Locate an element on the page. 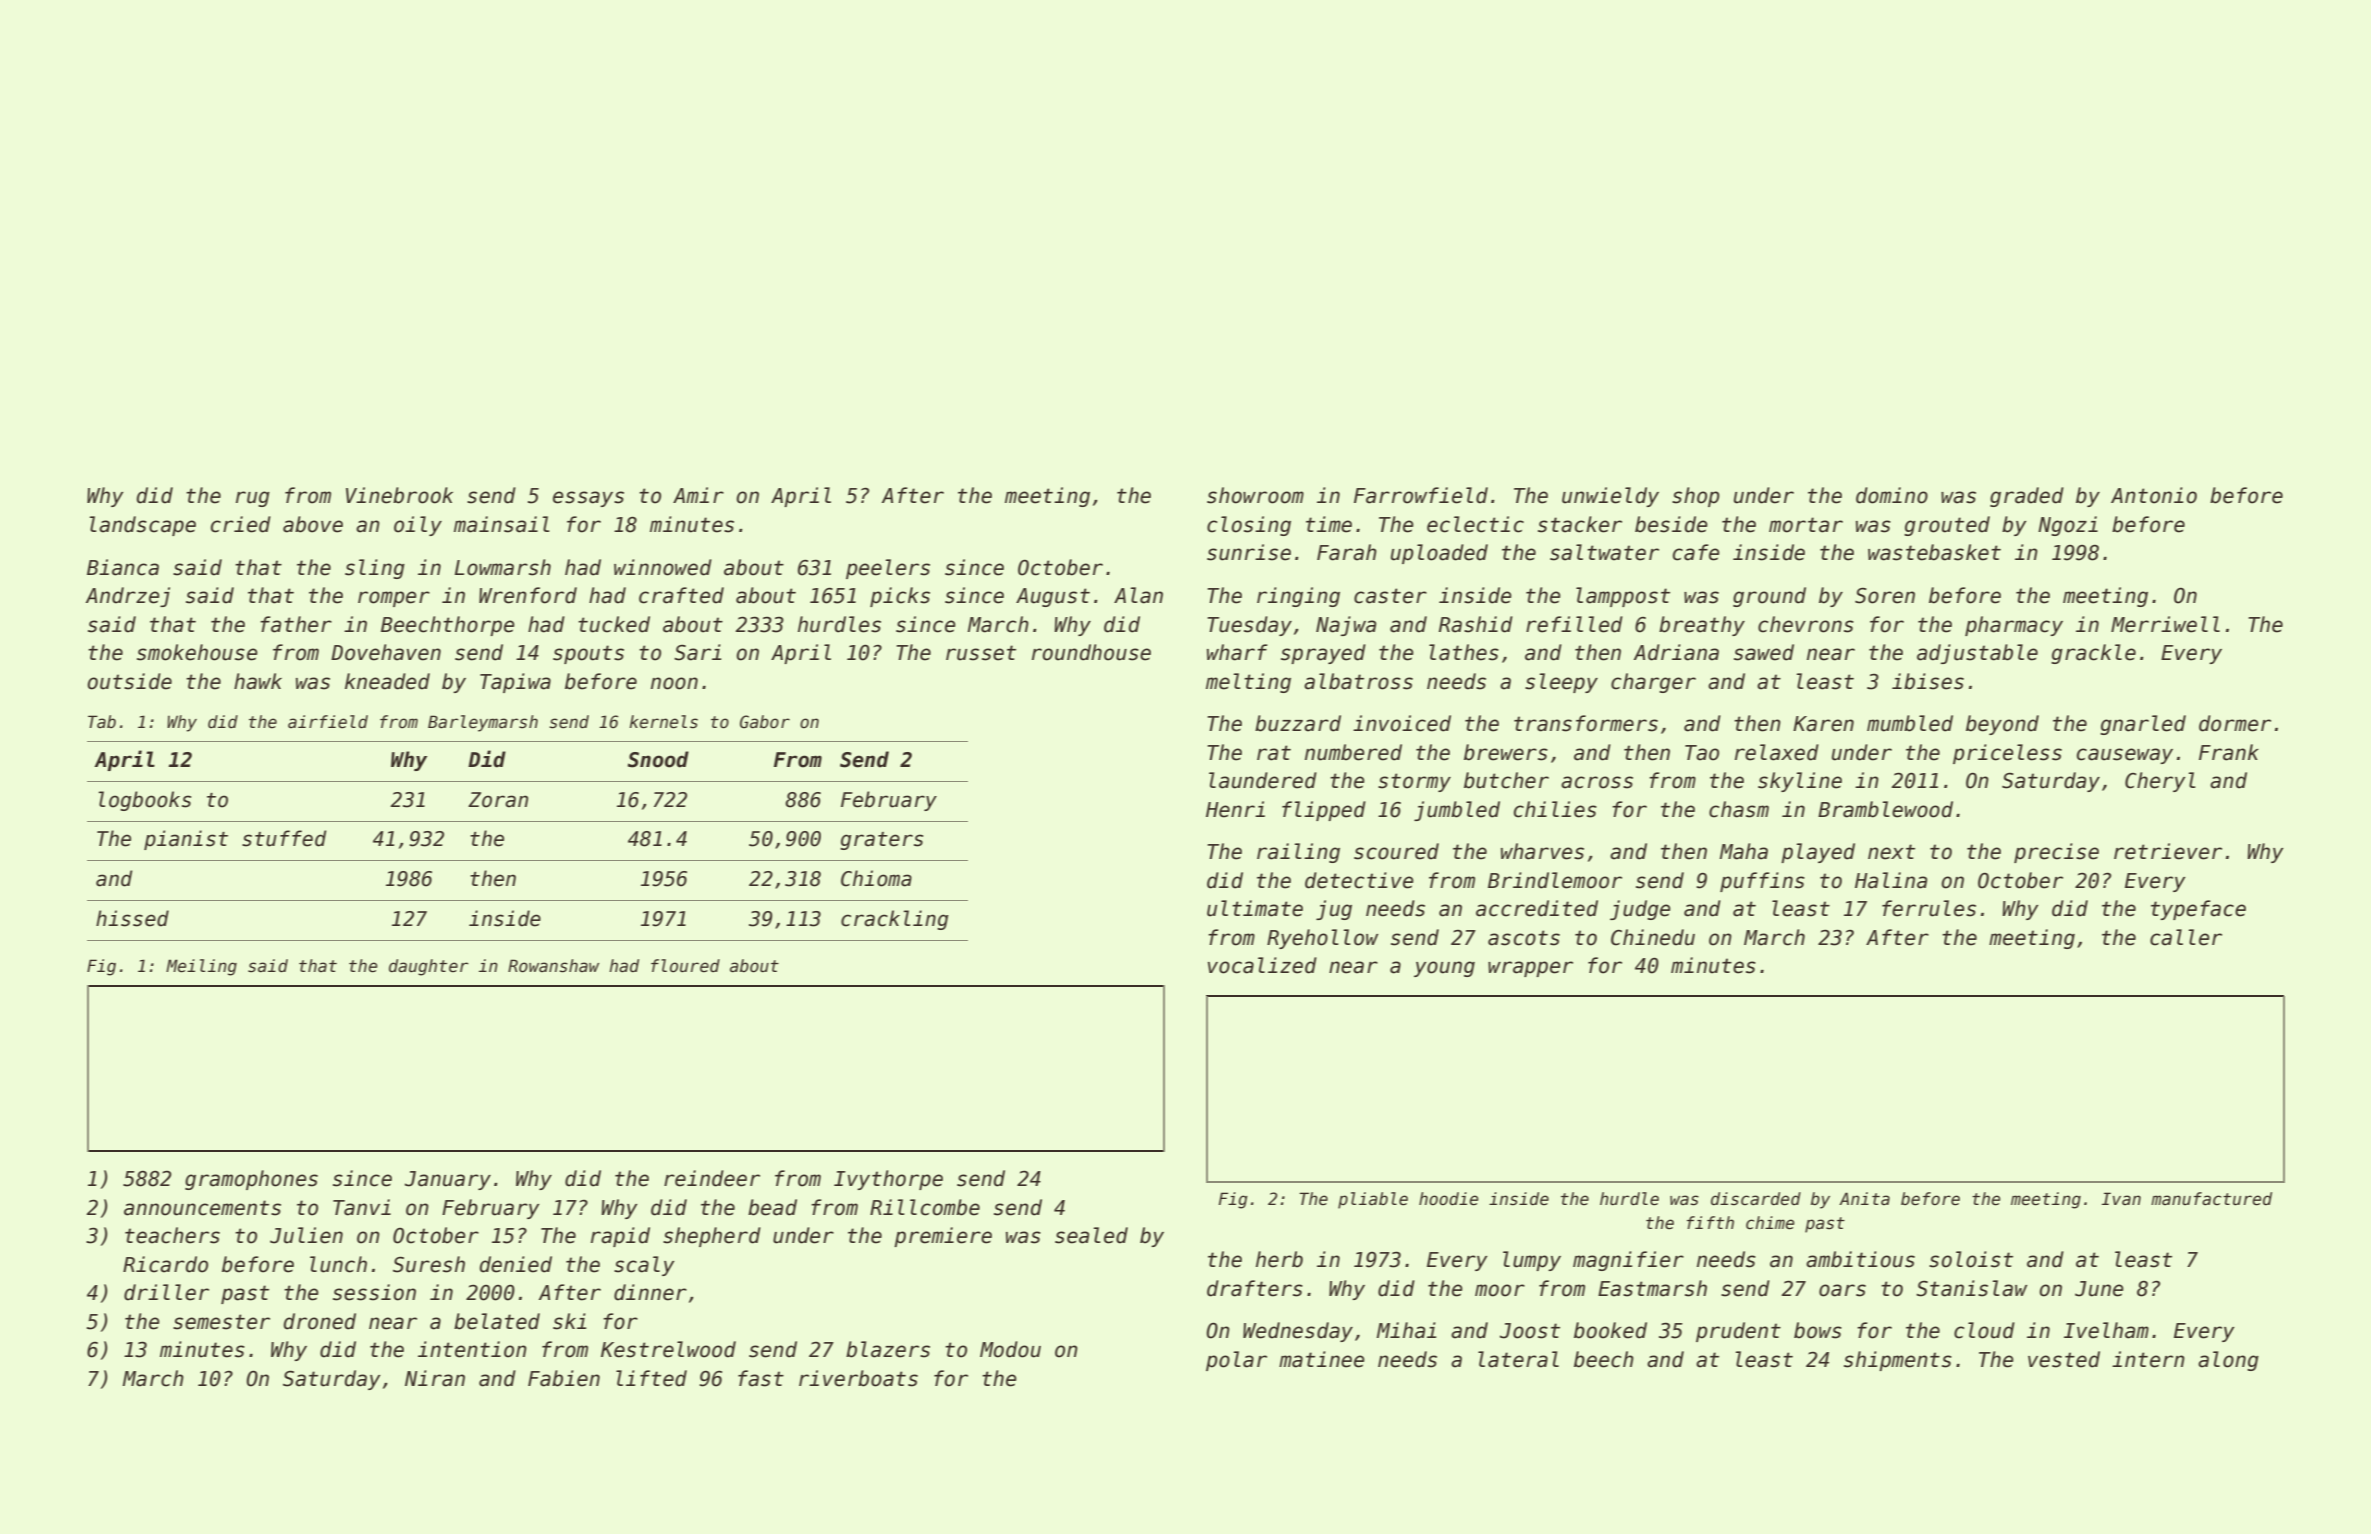 The width and height of the document is (2371, 1534). Henri is located at coordinates (1235, 809).
